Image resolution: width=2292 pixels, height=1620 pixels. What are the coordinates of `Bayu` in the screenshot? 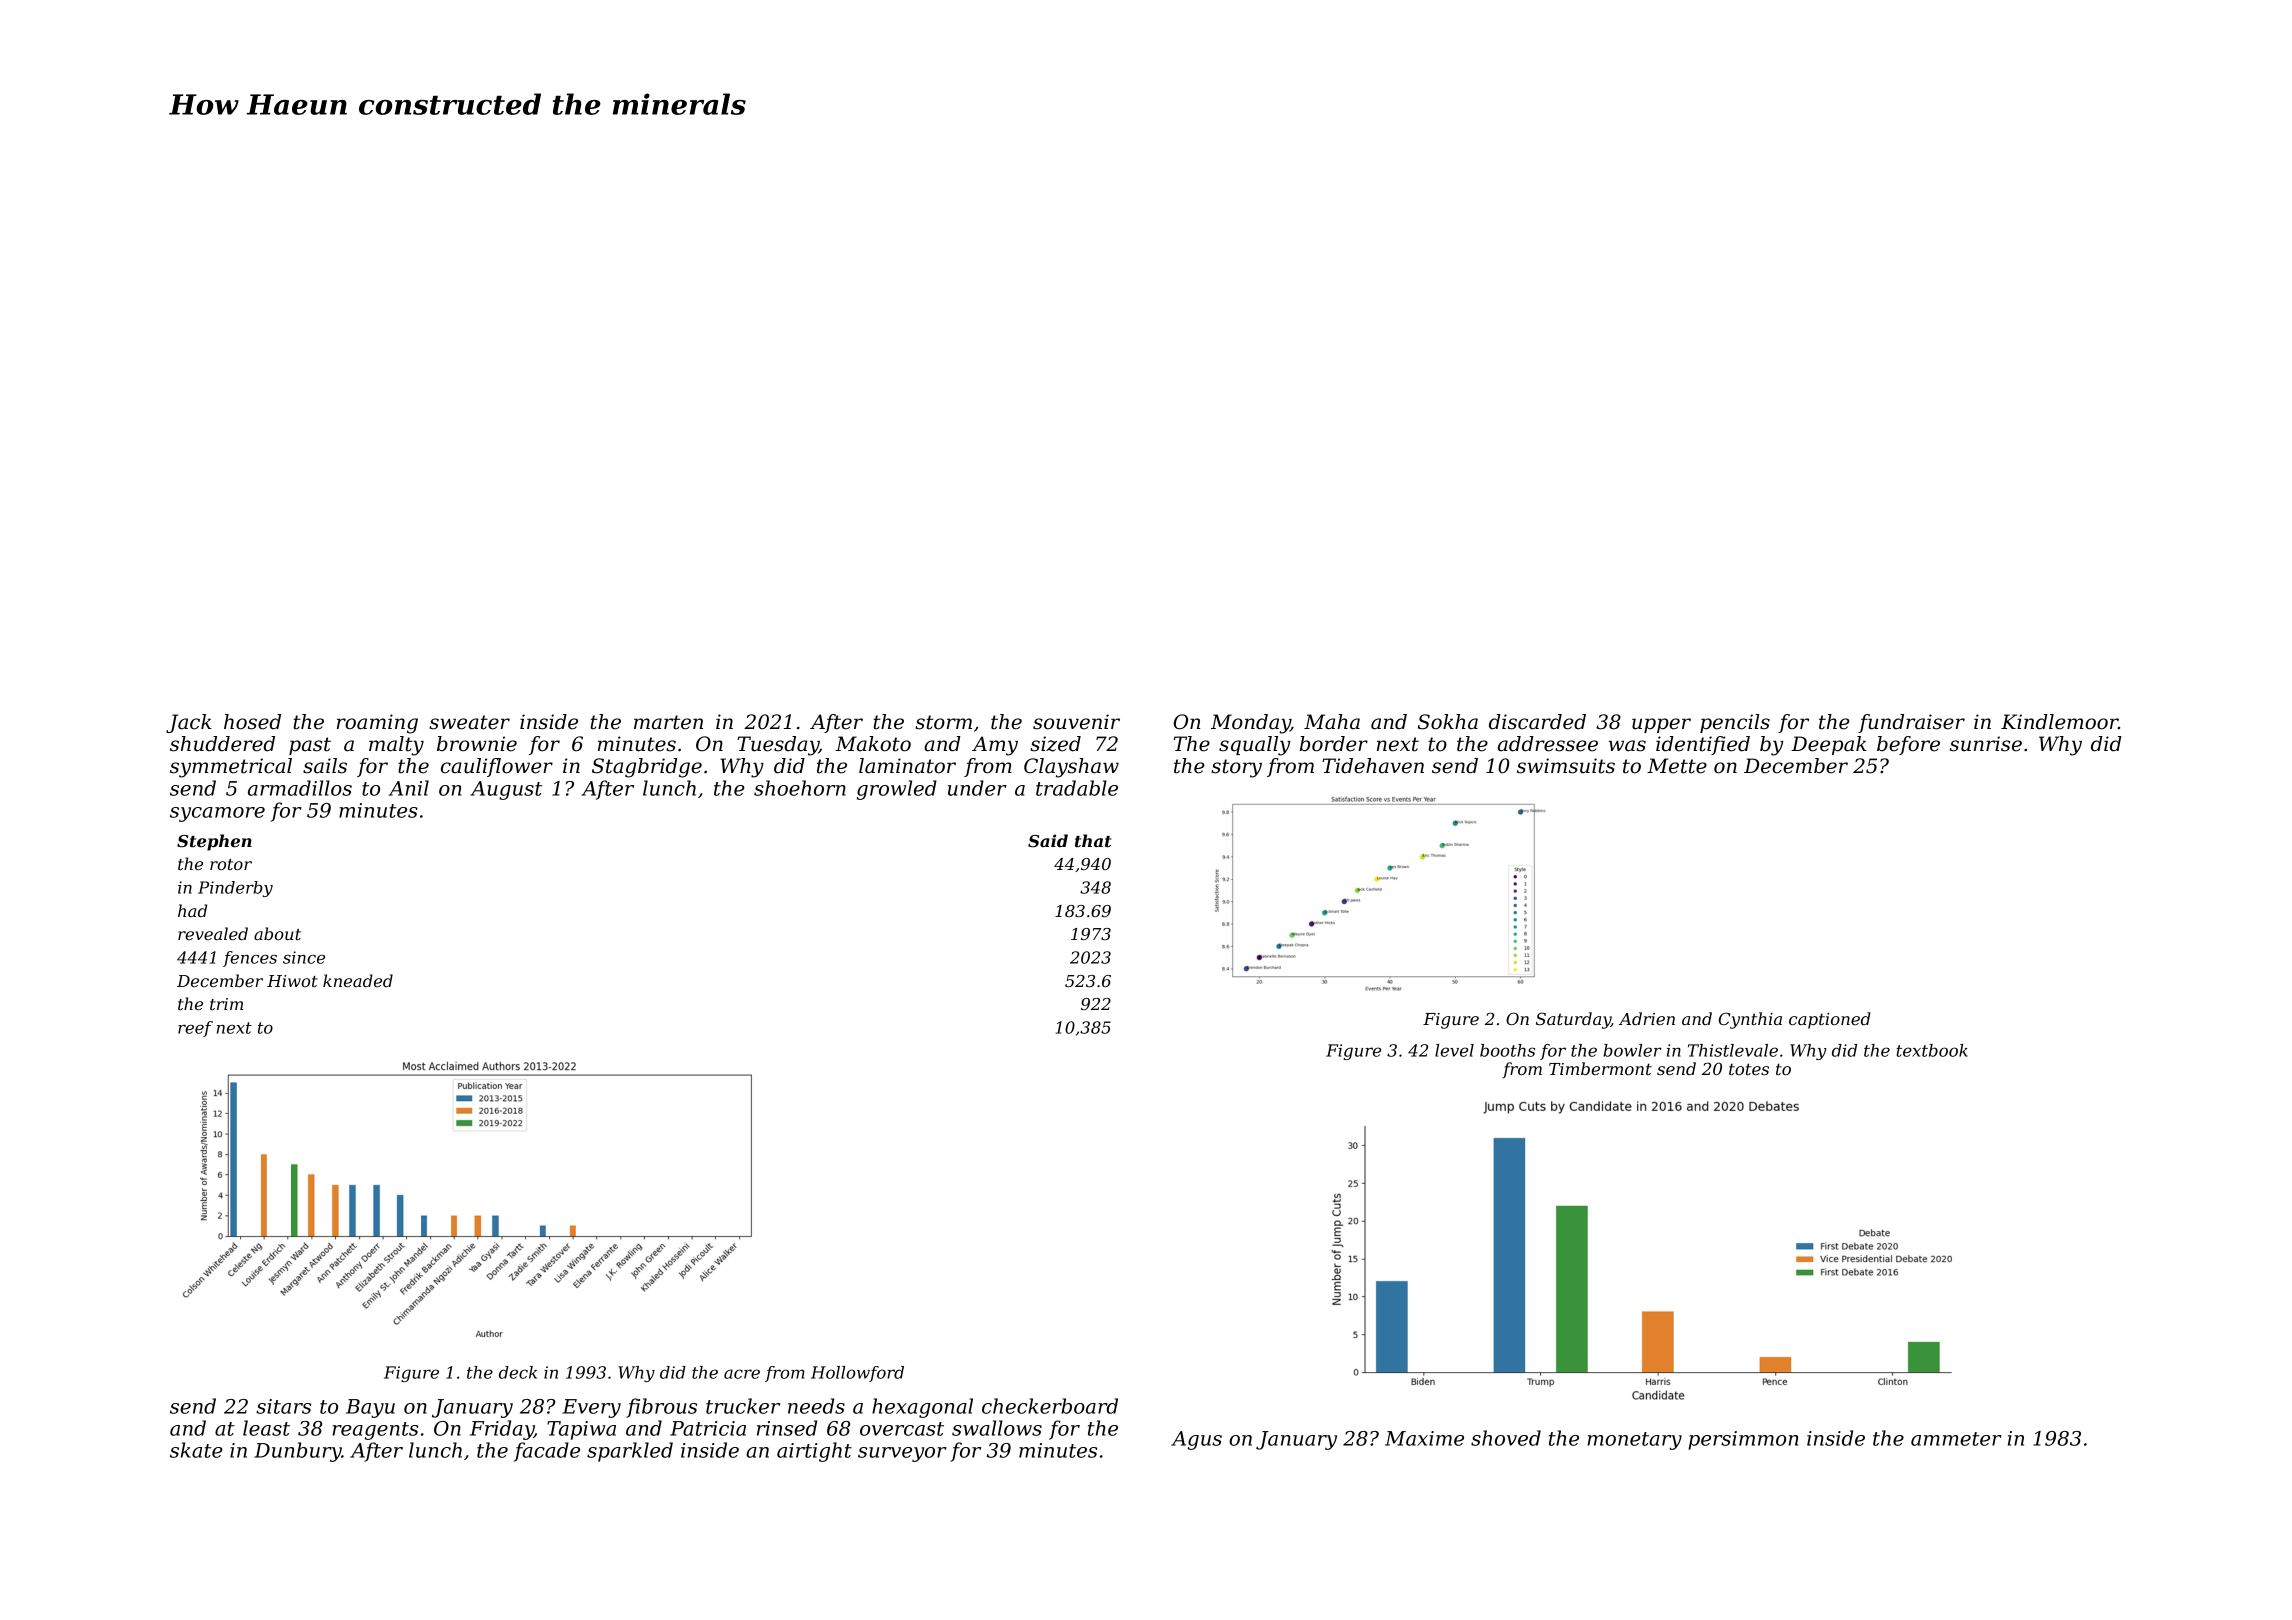 It's located at (370, 1408).
